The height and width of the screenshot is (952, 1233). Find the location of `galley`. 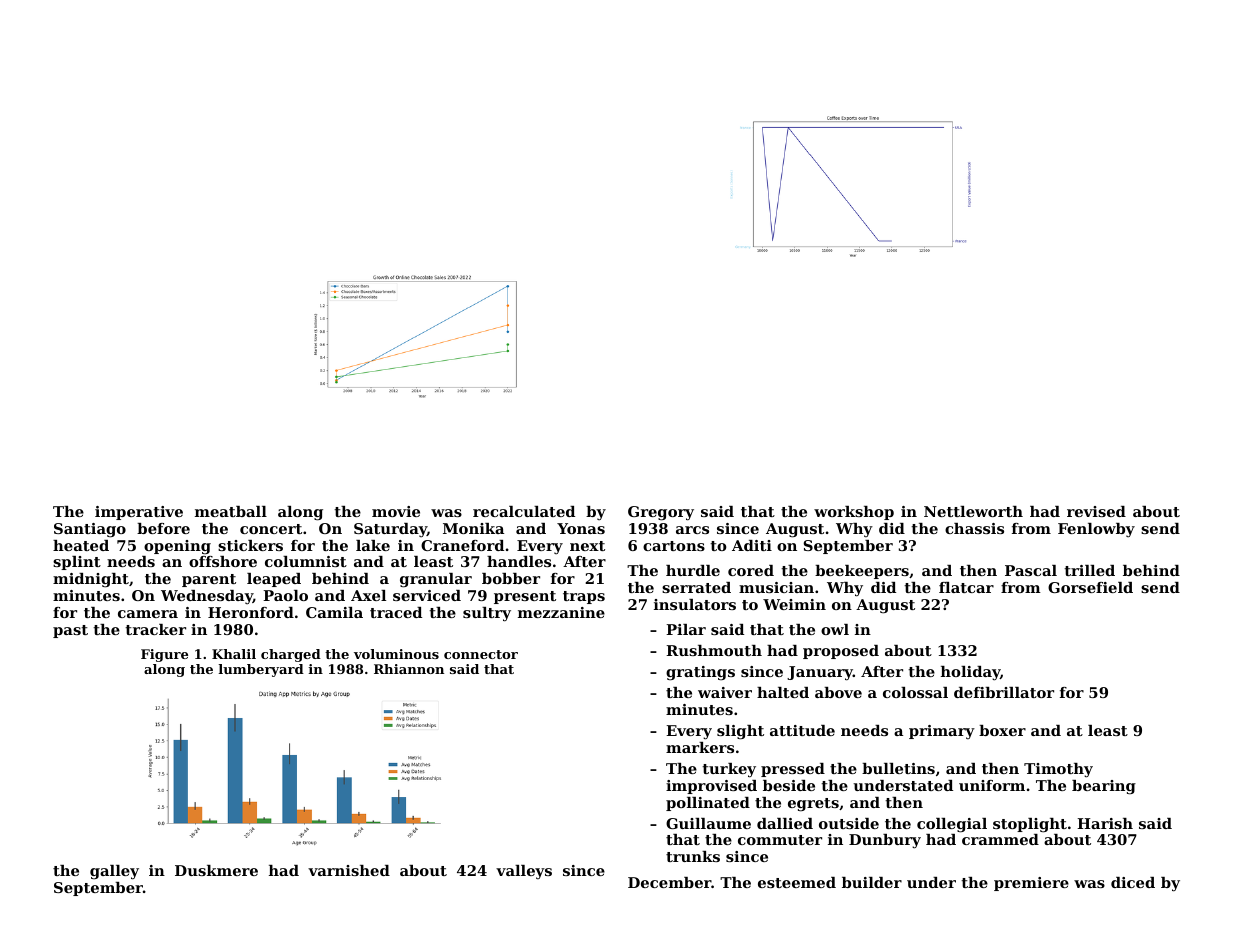

galley is located at coordinates (114, 872).
